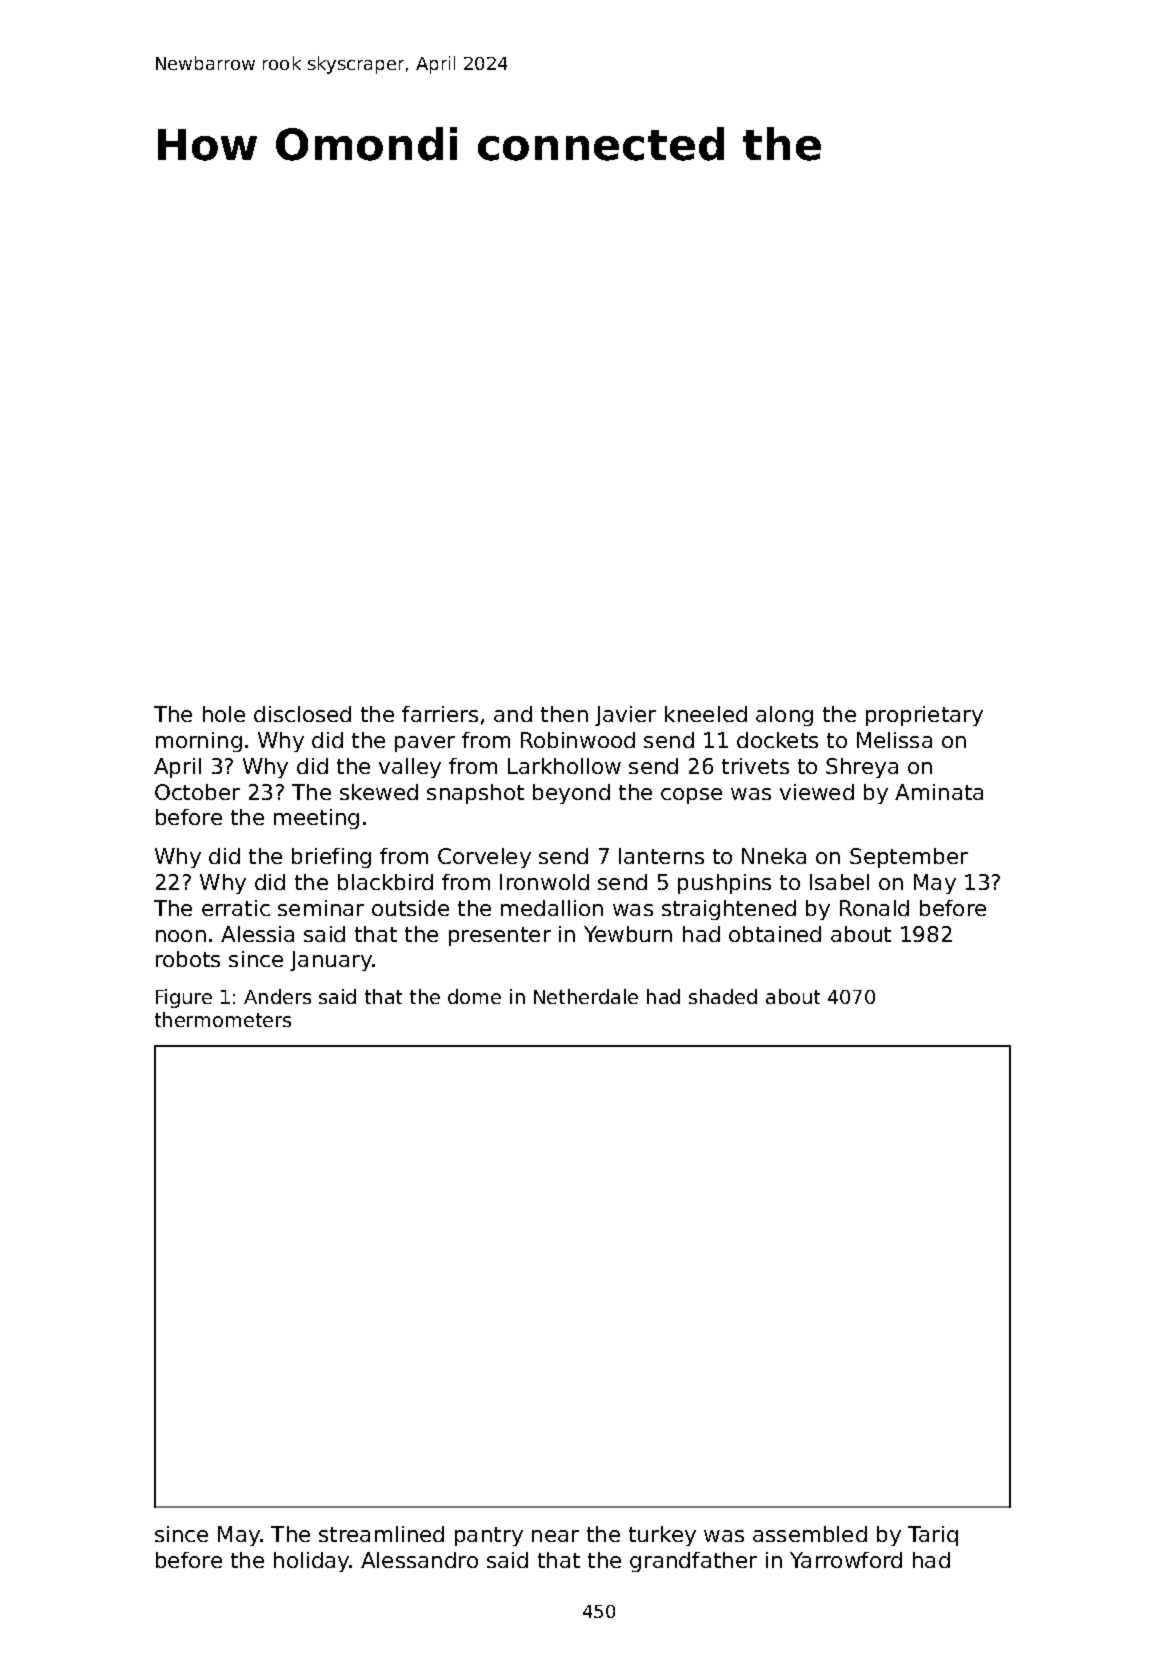 The width and height of the screenshot is (1165, 1654). I want to click on assembled, so click(810, 1534).
